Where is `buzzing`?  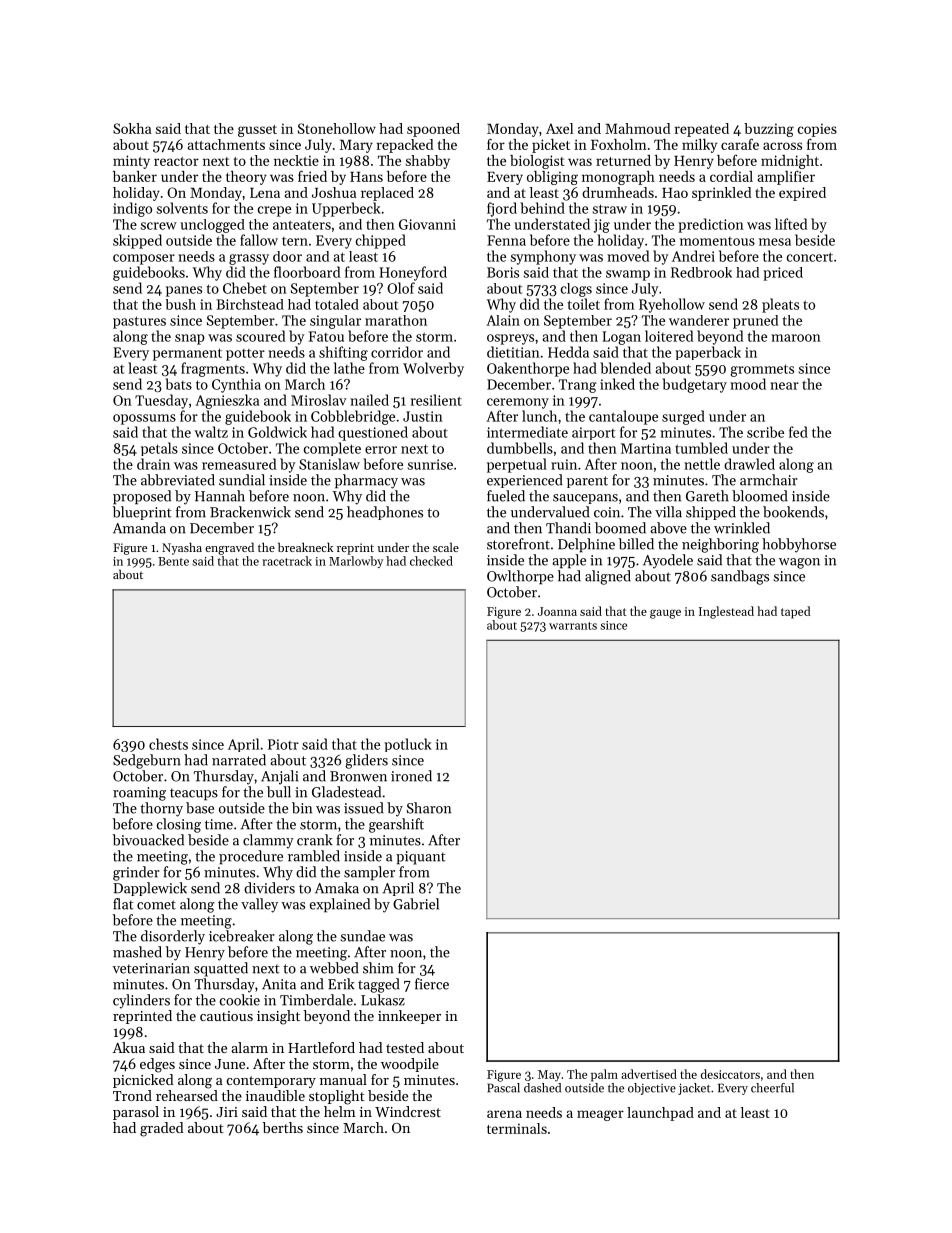 buzzing is located at coordinates (769, 130).
